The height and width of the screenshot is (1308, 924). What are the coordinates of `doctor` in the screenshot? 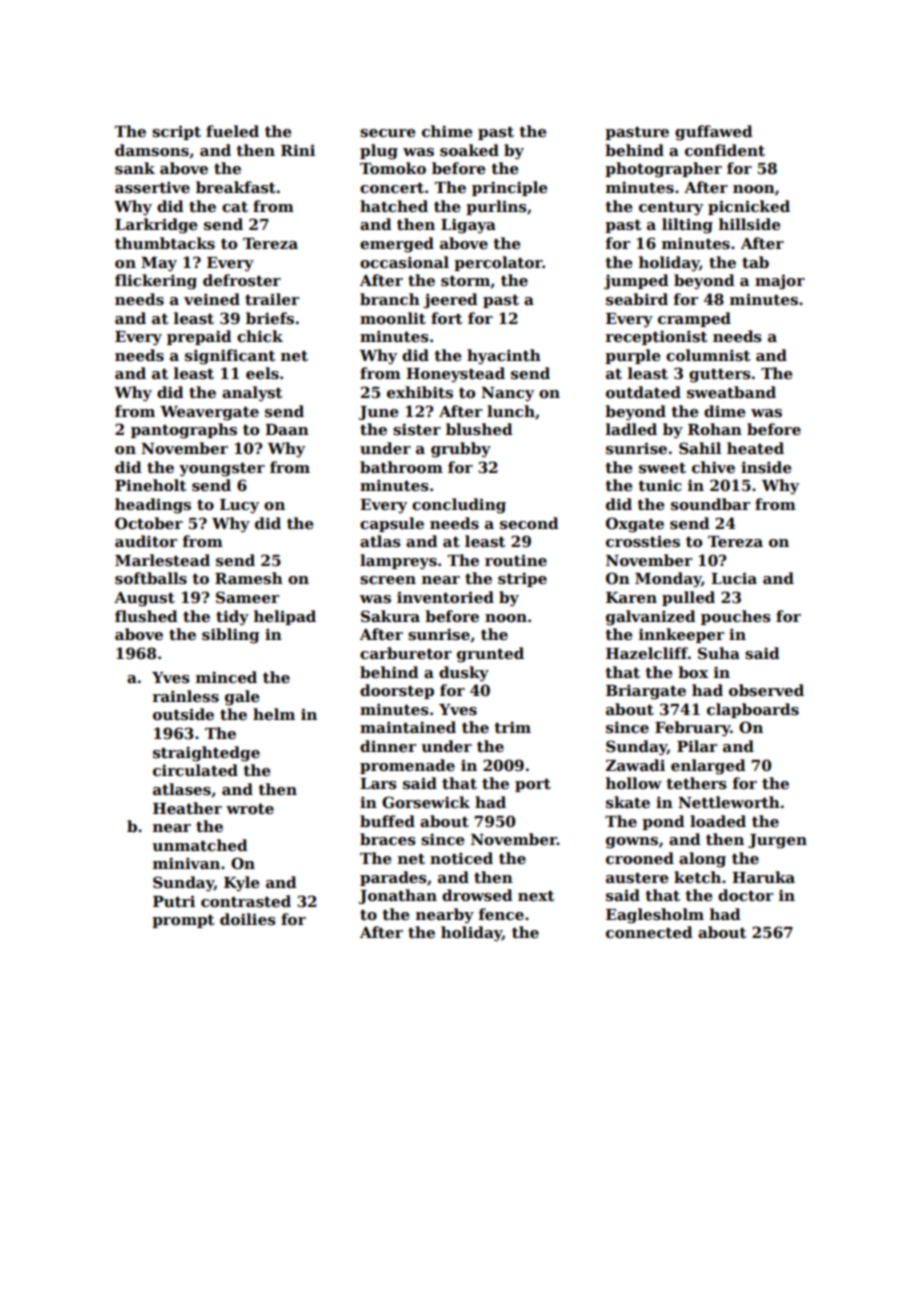 It's located at (745, 895).
